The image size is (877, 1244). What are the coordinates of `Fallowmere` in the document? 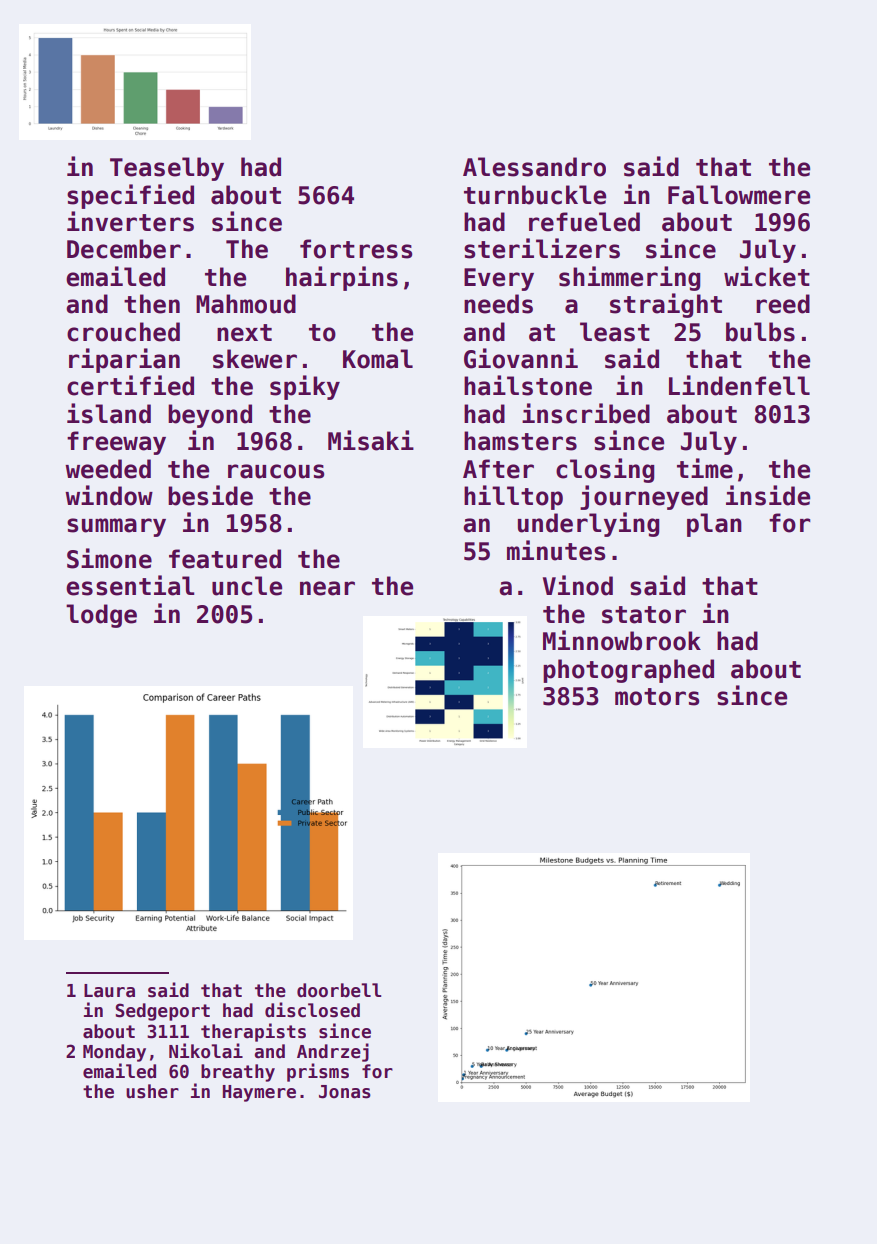 It's located at (739, 195).
